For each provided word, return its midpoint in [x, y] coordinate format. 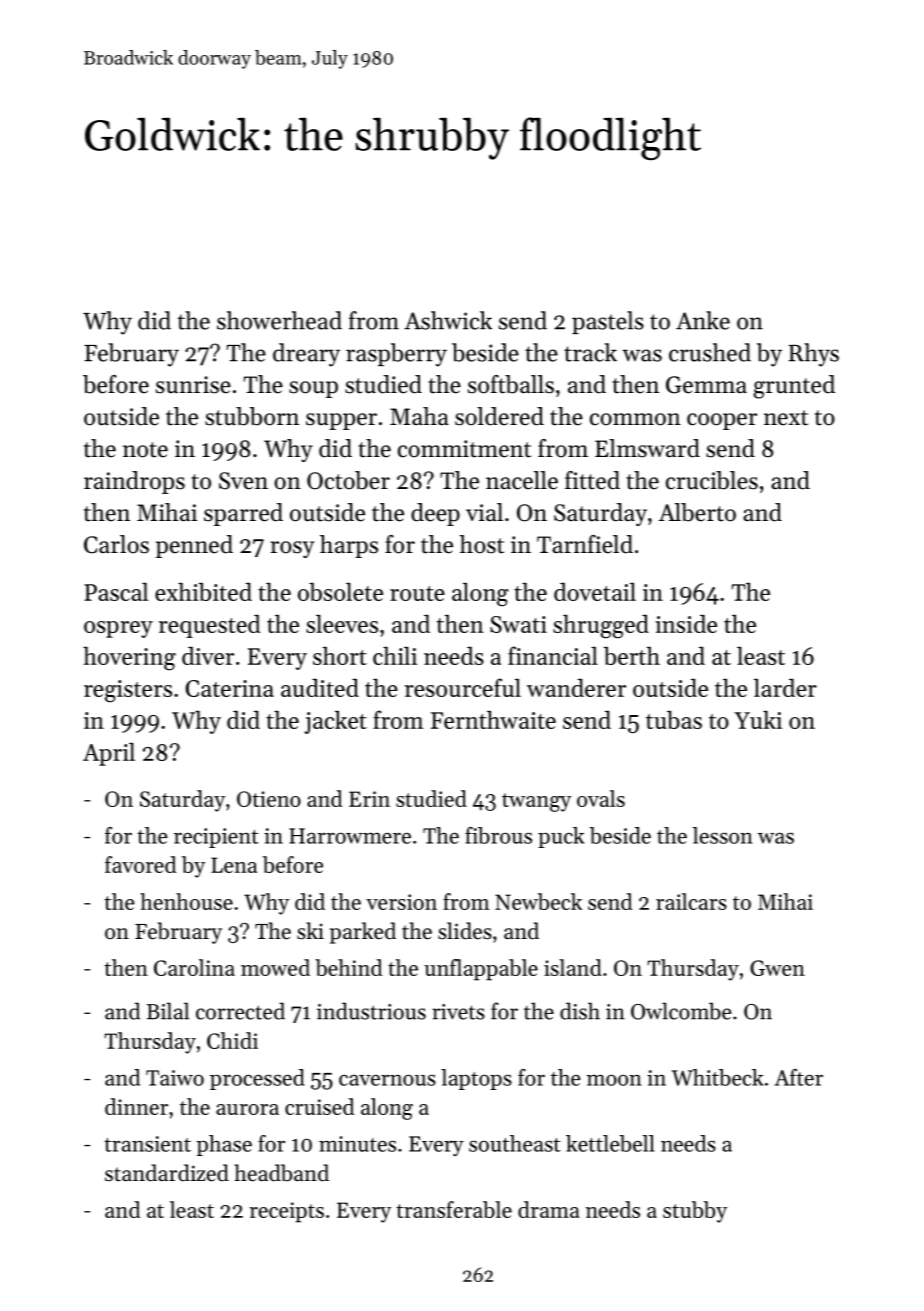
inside [686, 624]
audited [320, 688]
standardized [167, 1173]
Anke [703, 320]
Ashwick [448, 320]
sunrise [193, 385]
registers [128, 691]
